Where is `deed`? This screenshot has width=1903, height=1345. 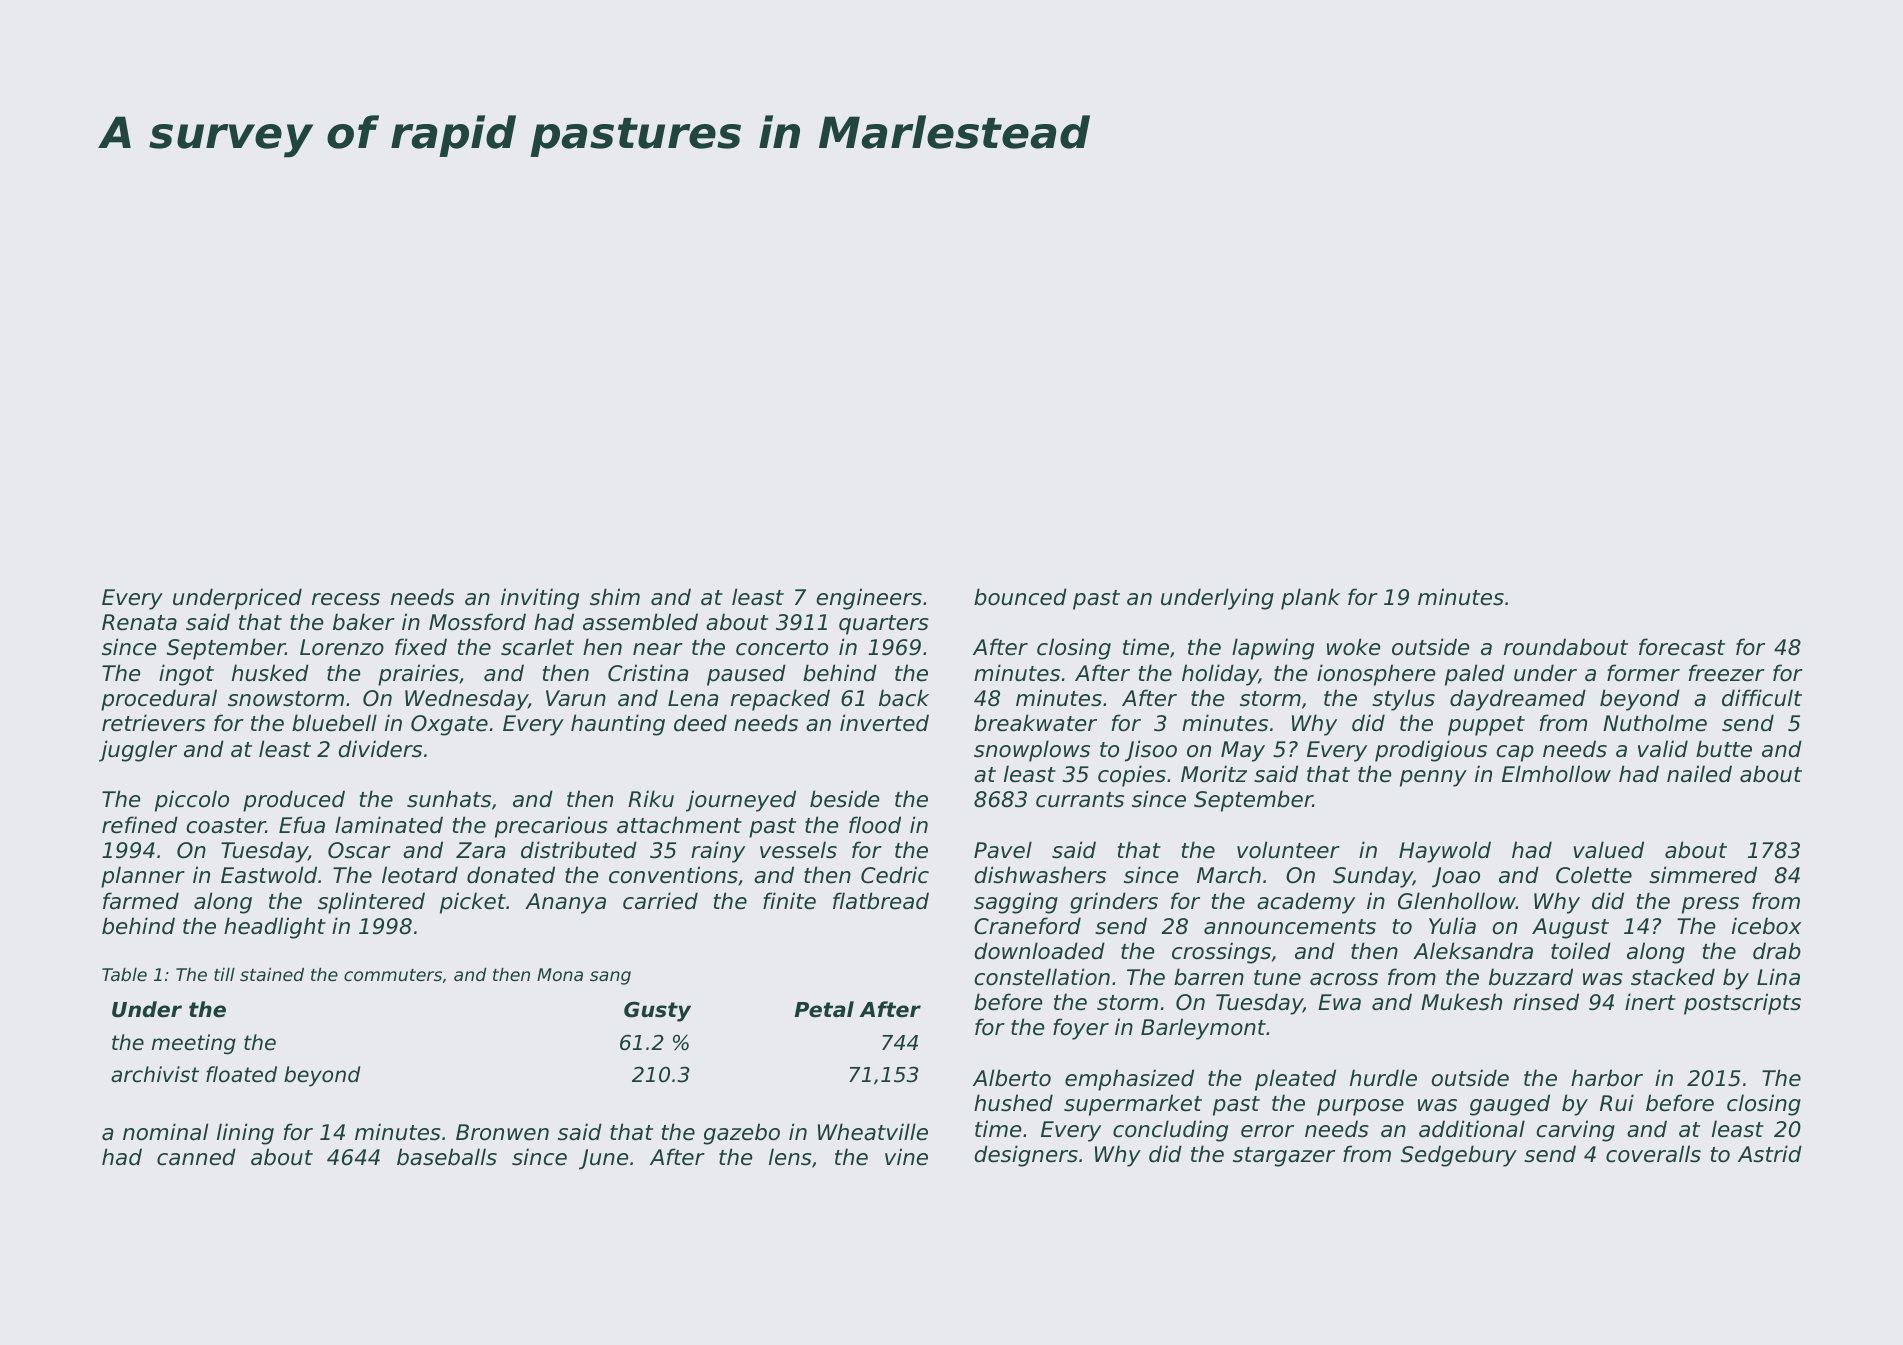
deed is located at coordinates (700, 723).
